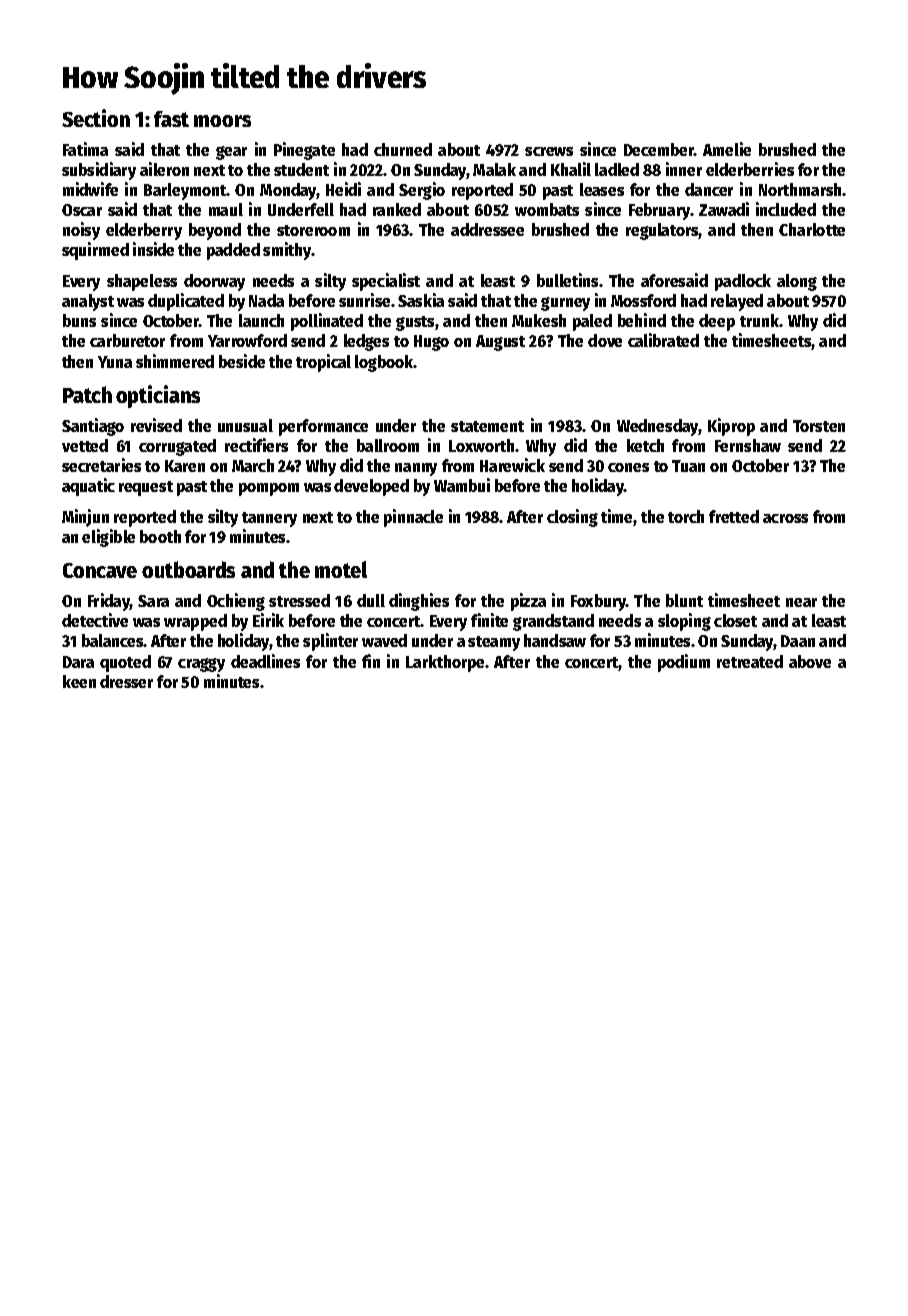 The height and width of the document is (1316, 908). I want to click on buns, so click(79, 320).
